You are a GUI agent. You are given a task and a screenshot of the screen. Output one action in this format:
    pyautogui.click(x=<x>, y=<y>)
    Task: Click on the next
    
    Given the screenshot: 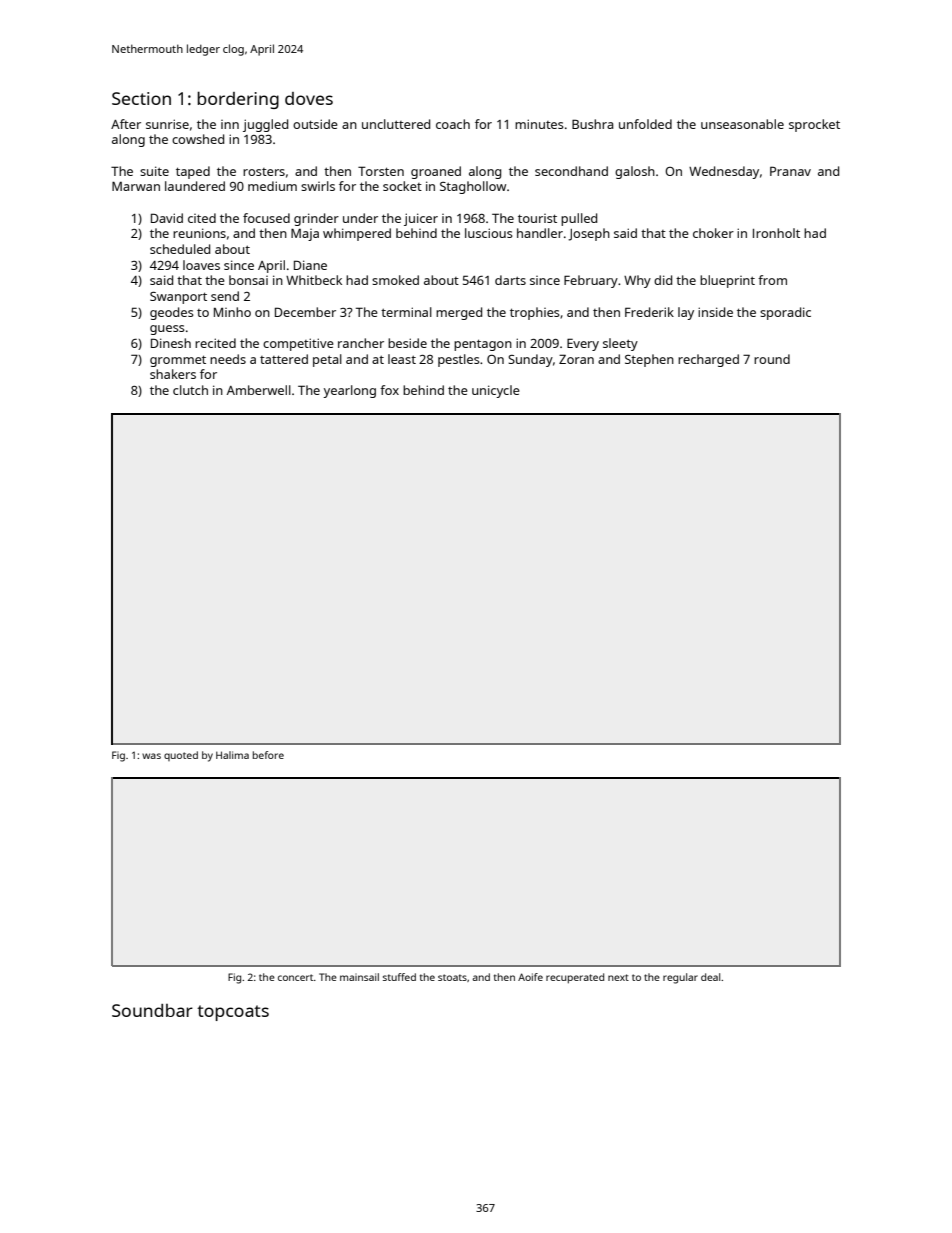 What is the action you would take?
    pyautogui.click(x=618, y=977)
